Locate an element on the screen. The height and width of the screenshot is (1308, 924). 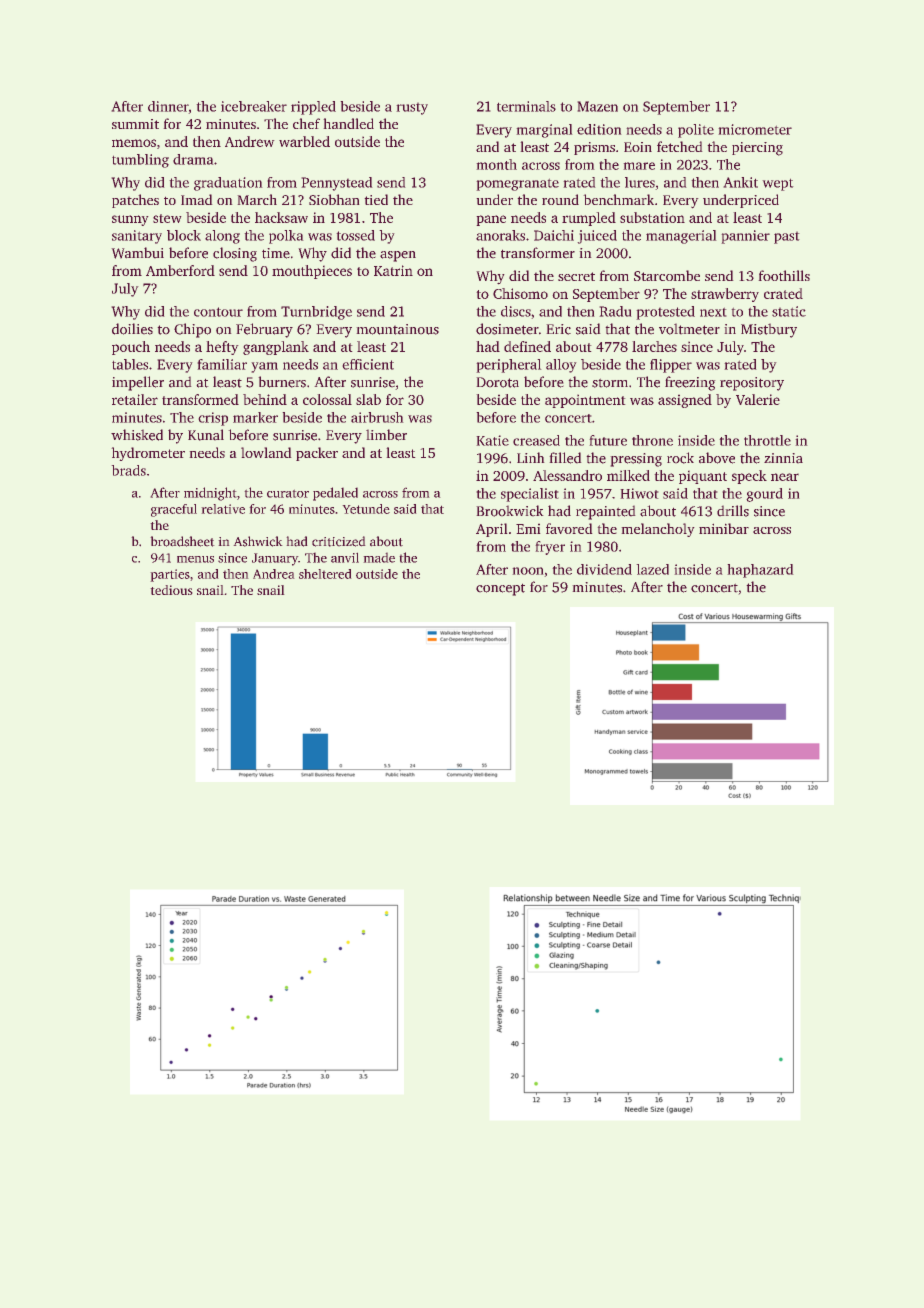
broadsheet is located at coordinates (182, 541).
